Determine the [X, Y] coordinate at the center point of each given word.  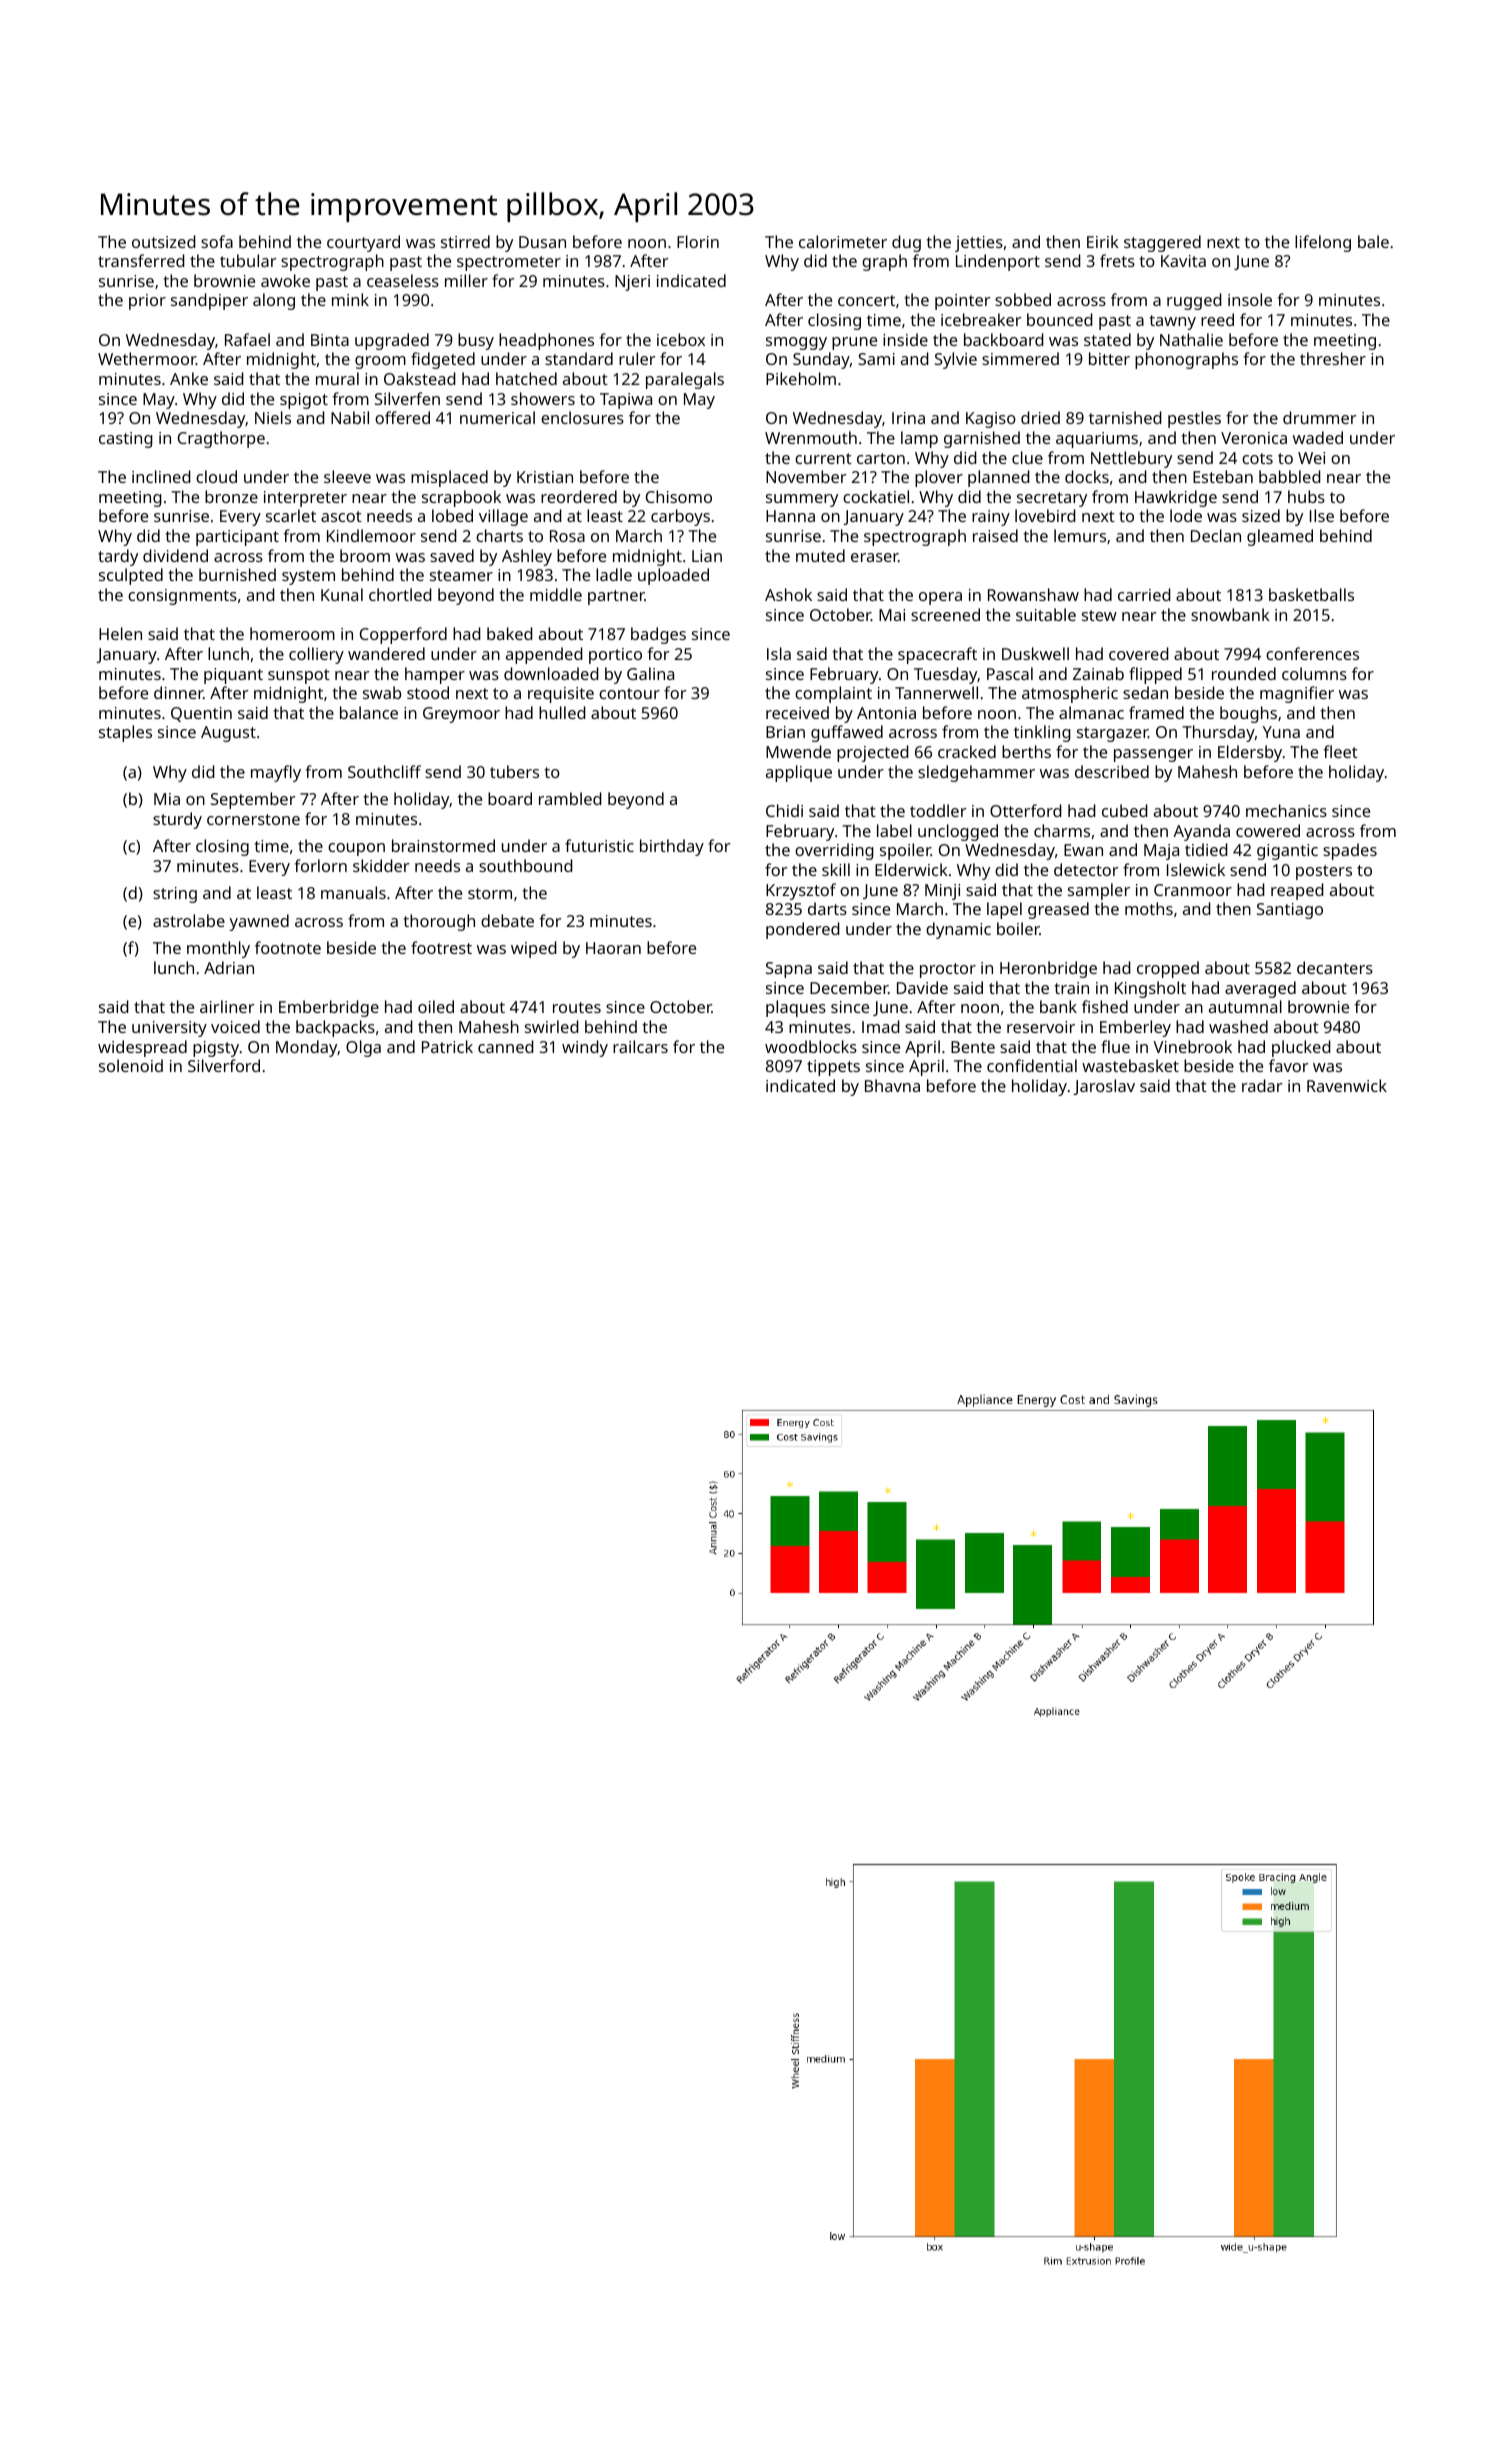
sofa [217, 241]
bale [1373, 241]
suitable [1046, 614]
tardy [118, 557]
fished [1105, 1006]
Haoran [613, 948]
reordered [579, 496]
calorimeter [843, 241]
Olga [363, 1048]
